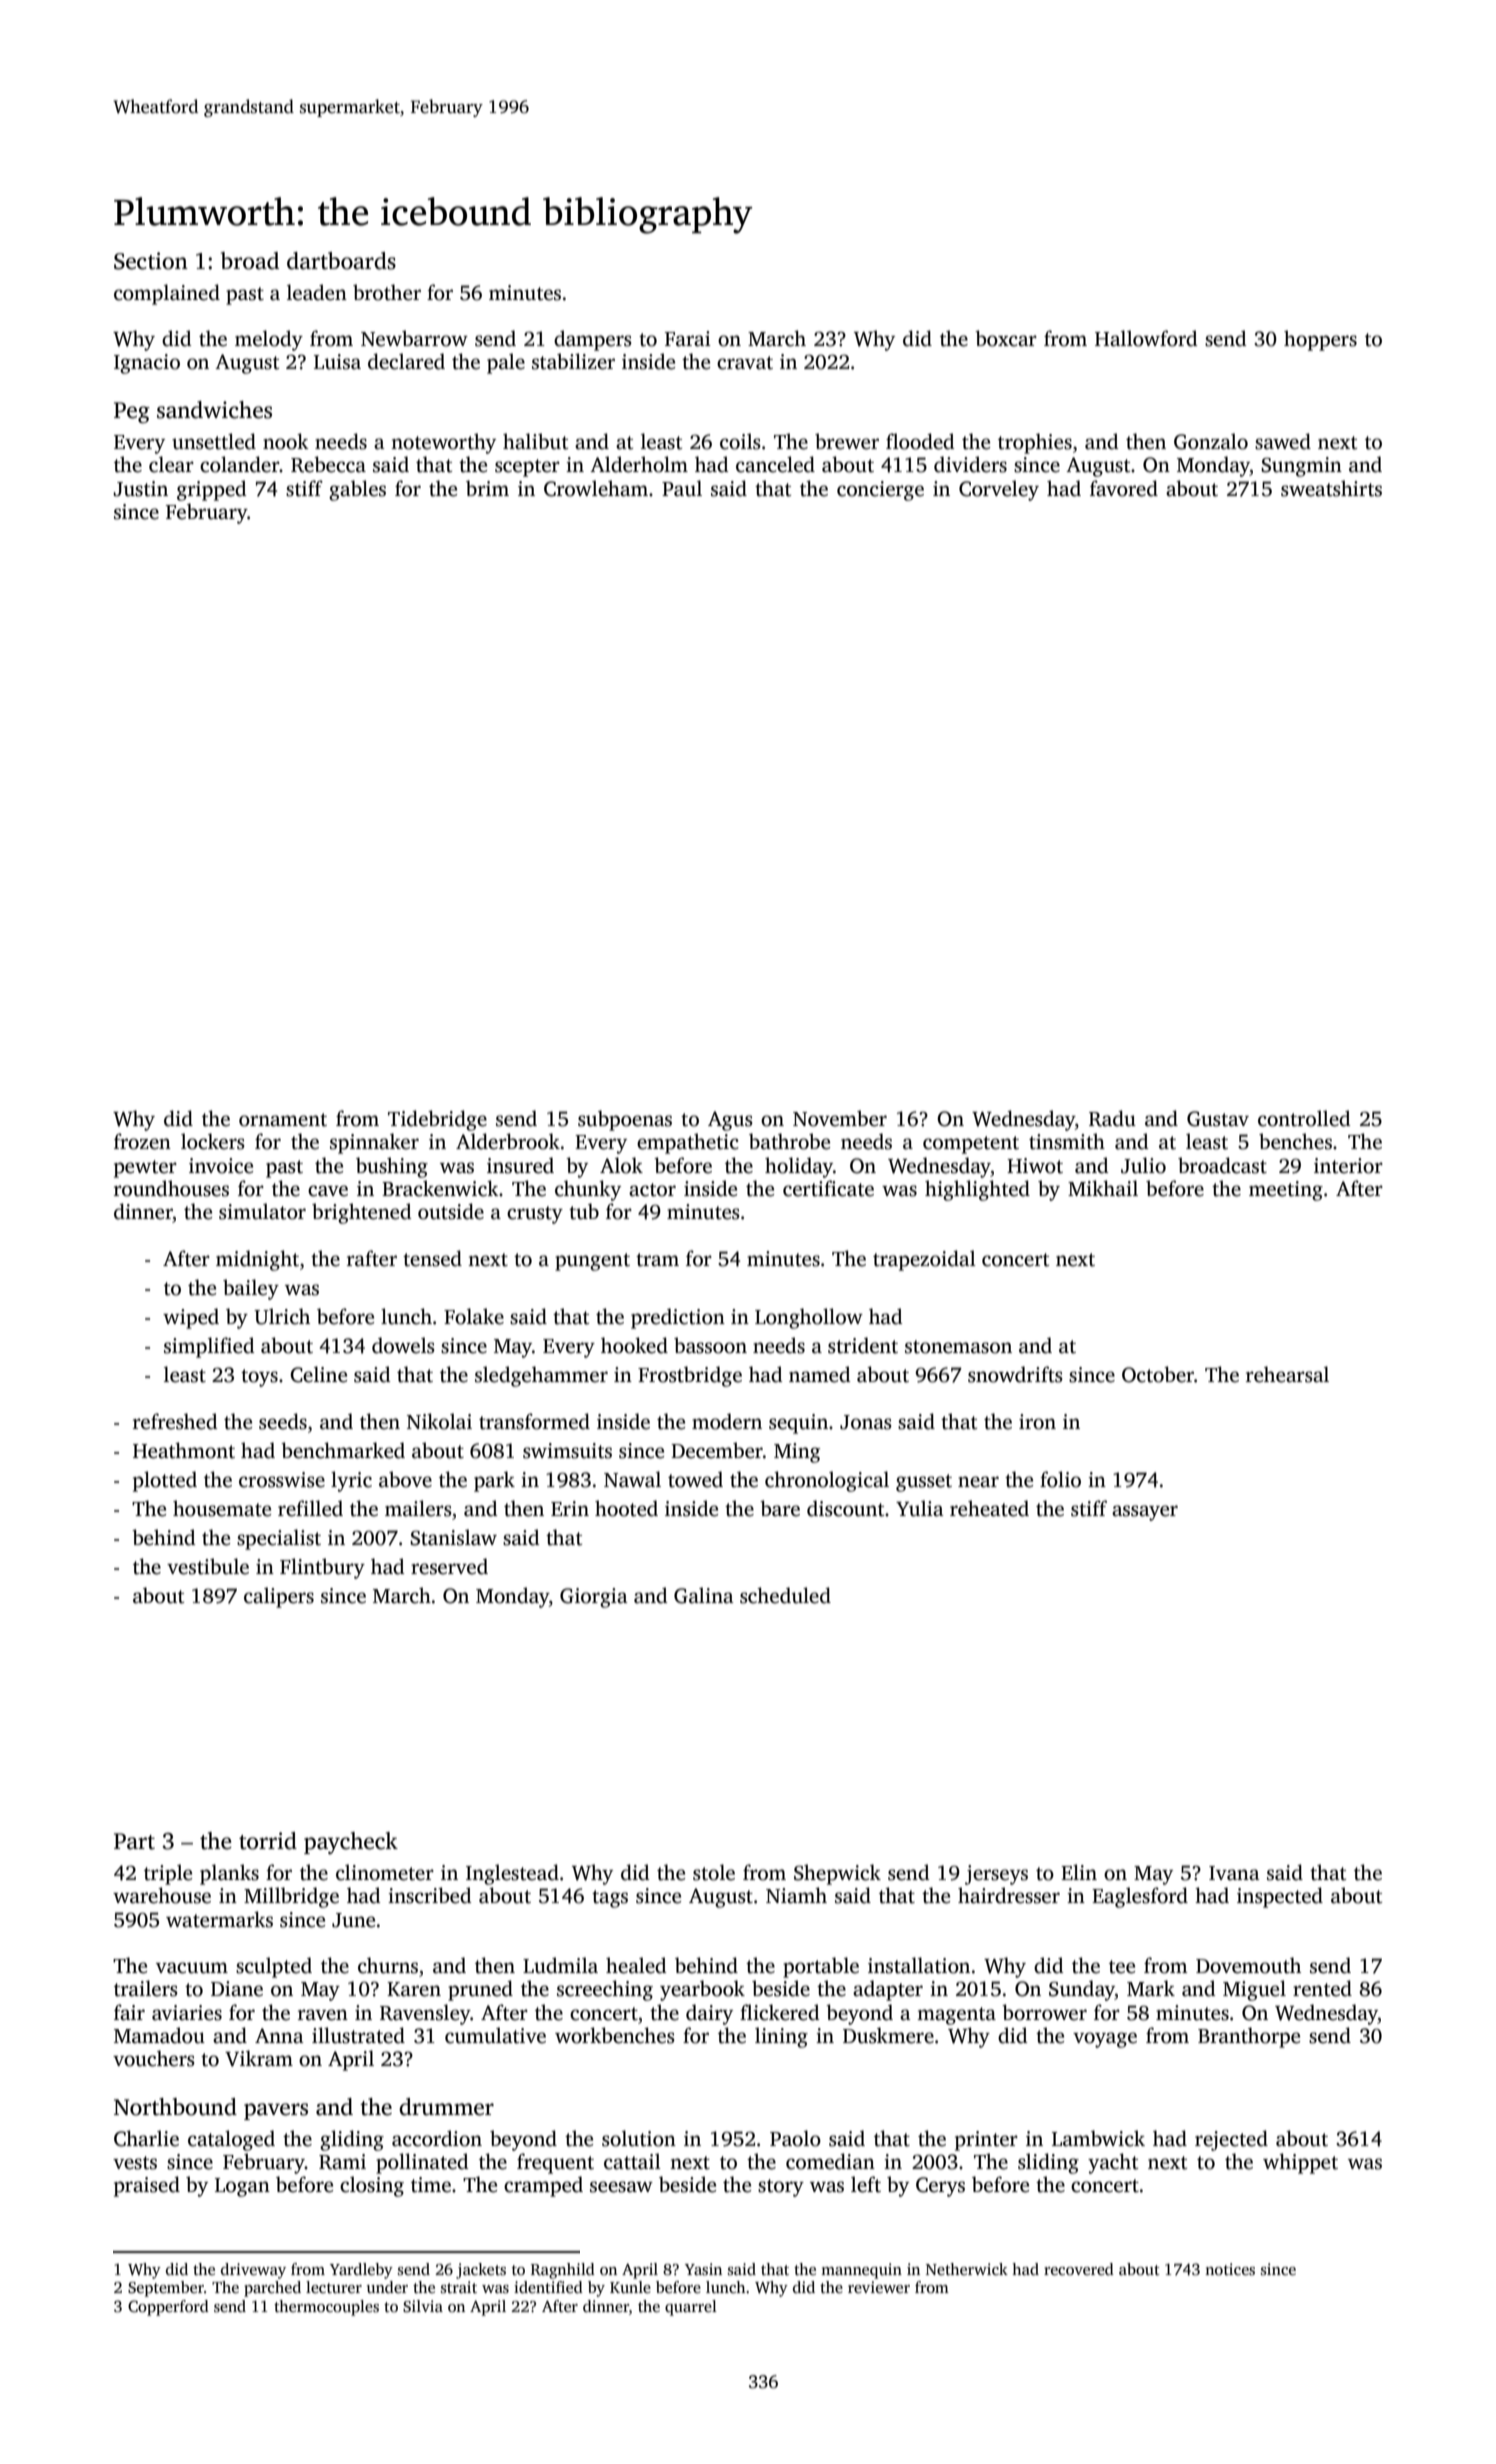  Describe the element at coordinates (682, 488) in the screenshot. I see `Paul` at that location.
